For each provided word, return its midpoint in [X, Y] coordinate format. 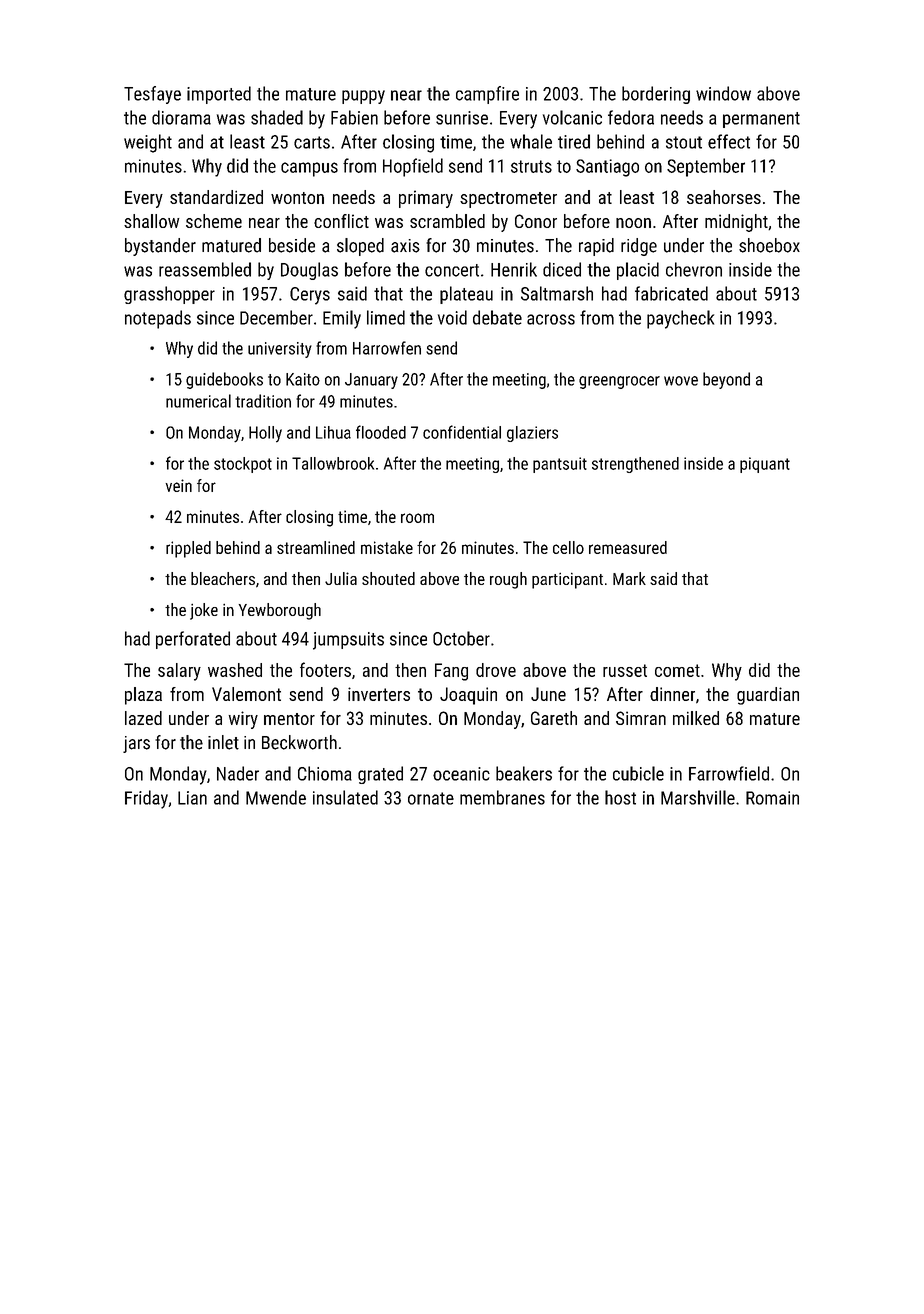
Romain [772, 798]
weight [148, 143]
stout [684, 142]
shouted [388, 578]
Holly [265, 434]
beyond [726, 380]
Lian [192, 798]
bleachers [223, 578]
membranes [502, 797]
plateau [466, 295]
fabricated [671, 293]
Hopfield [413, 167]
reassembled [205, 269]
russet [625, 670]
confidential [462, 432]
